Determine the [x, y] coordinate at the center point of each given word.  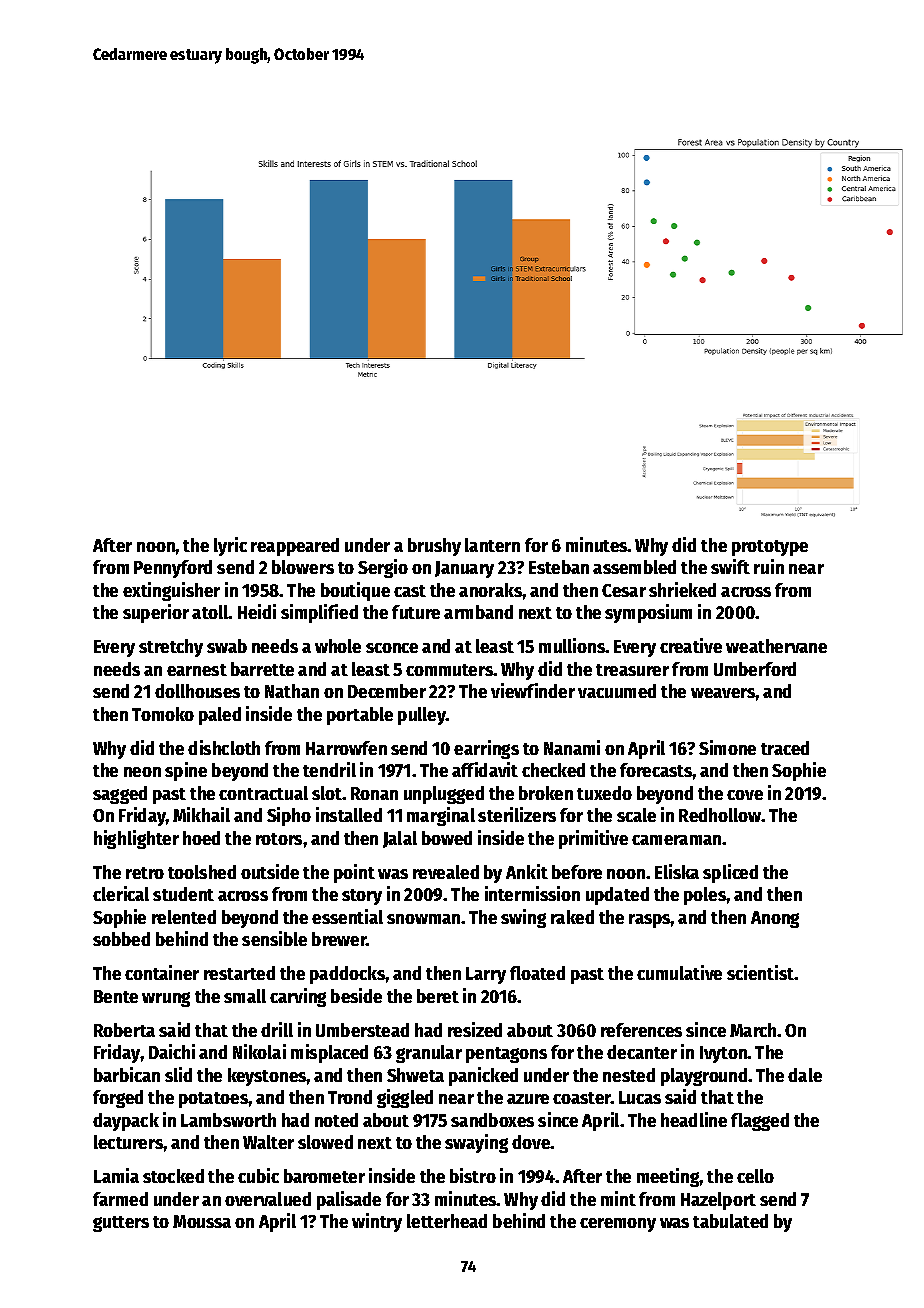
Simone [727, 747]
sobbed [121, 939]
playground [704, 1077]
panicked [483, 1076]
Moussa [202, 1221]
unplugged [444, 795]
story [362, 897]
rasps [650, 921]
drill [277, 1029]
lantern [492, 545]
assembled [634, 567]
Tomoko [163, 714]
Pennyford [173, 569]
